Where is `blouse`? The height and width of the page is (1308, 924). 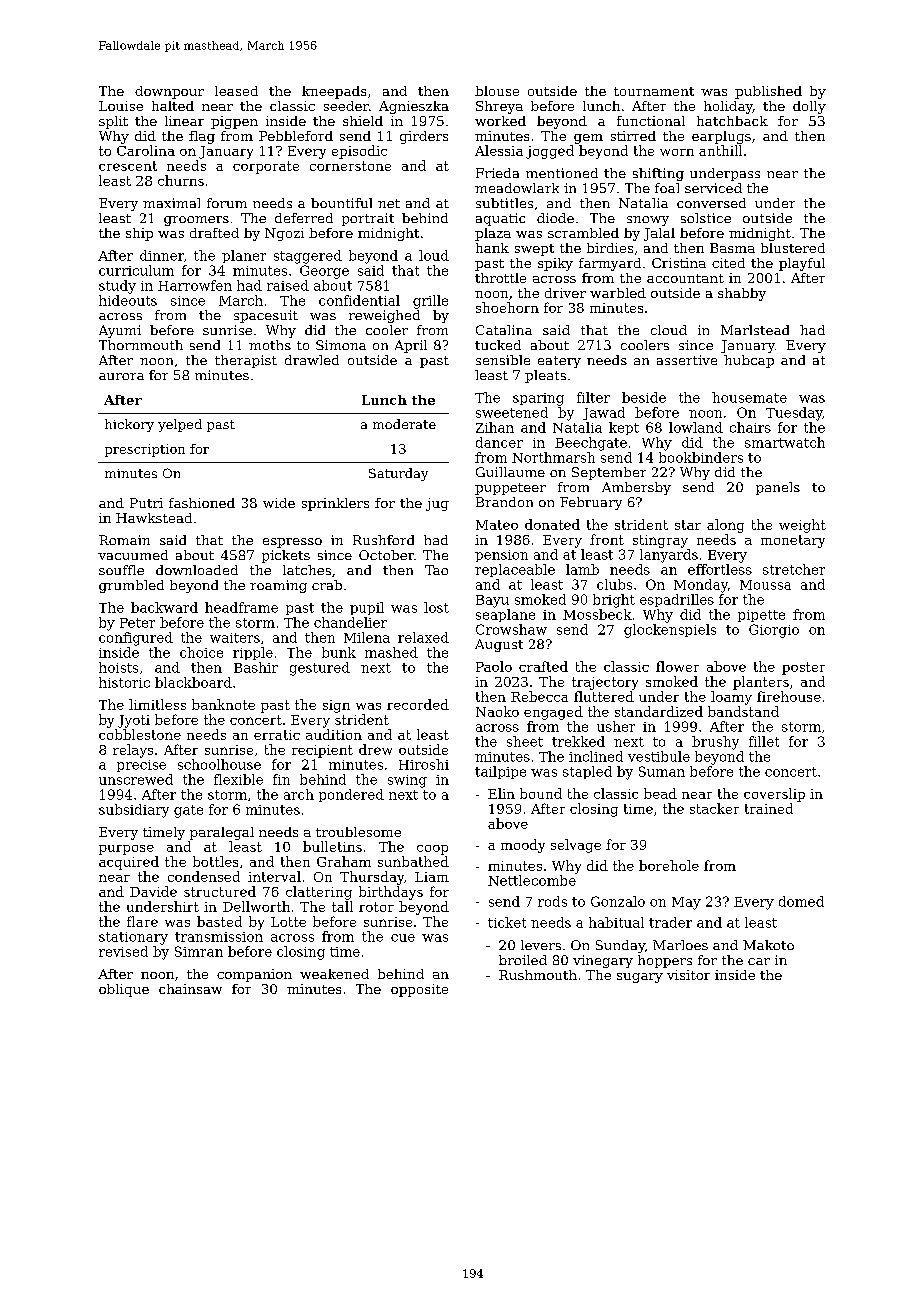 blouse is located at coordinates (497, 91).
